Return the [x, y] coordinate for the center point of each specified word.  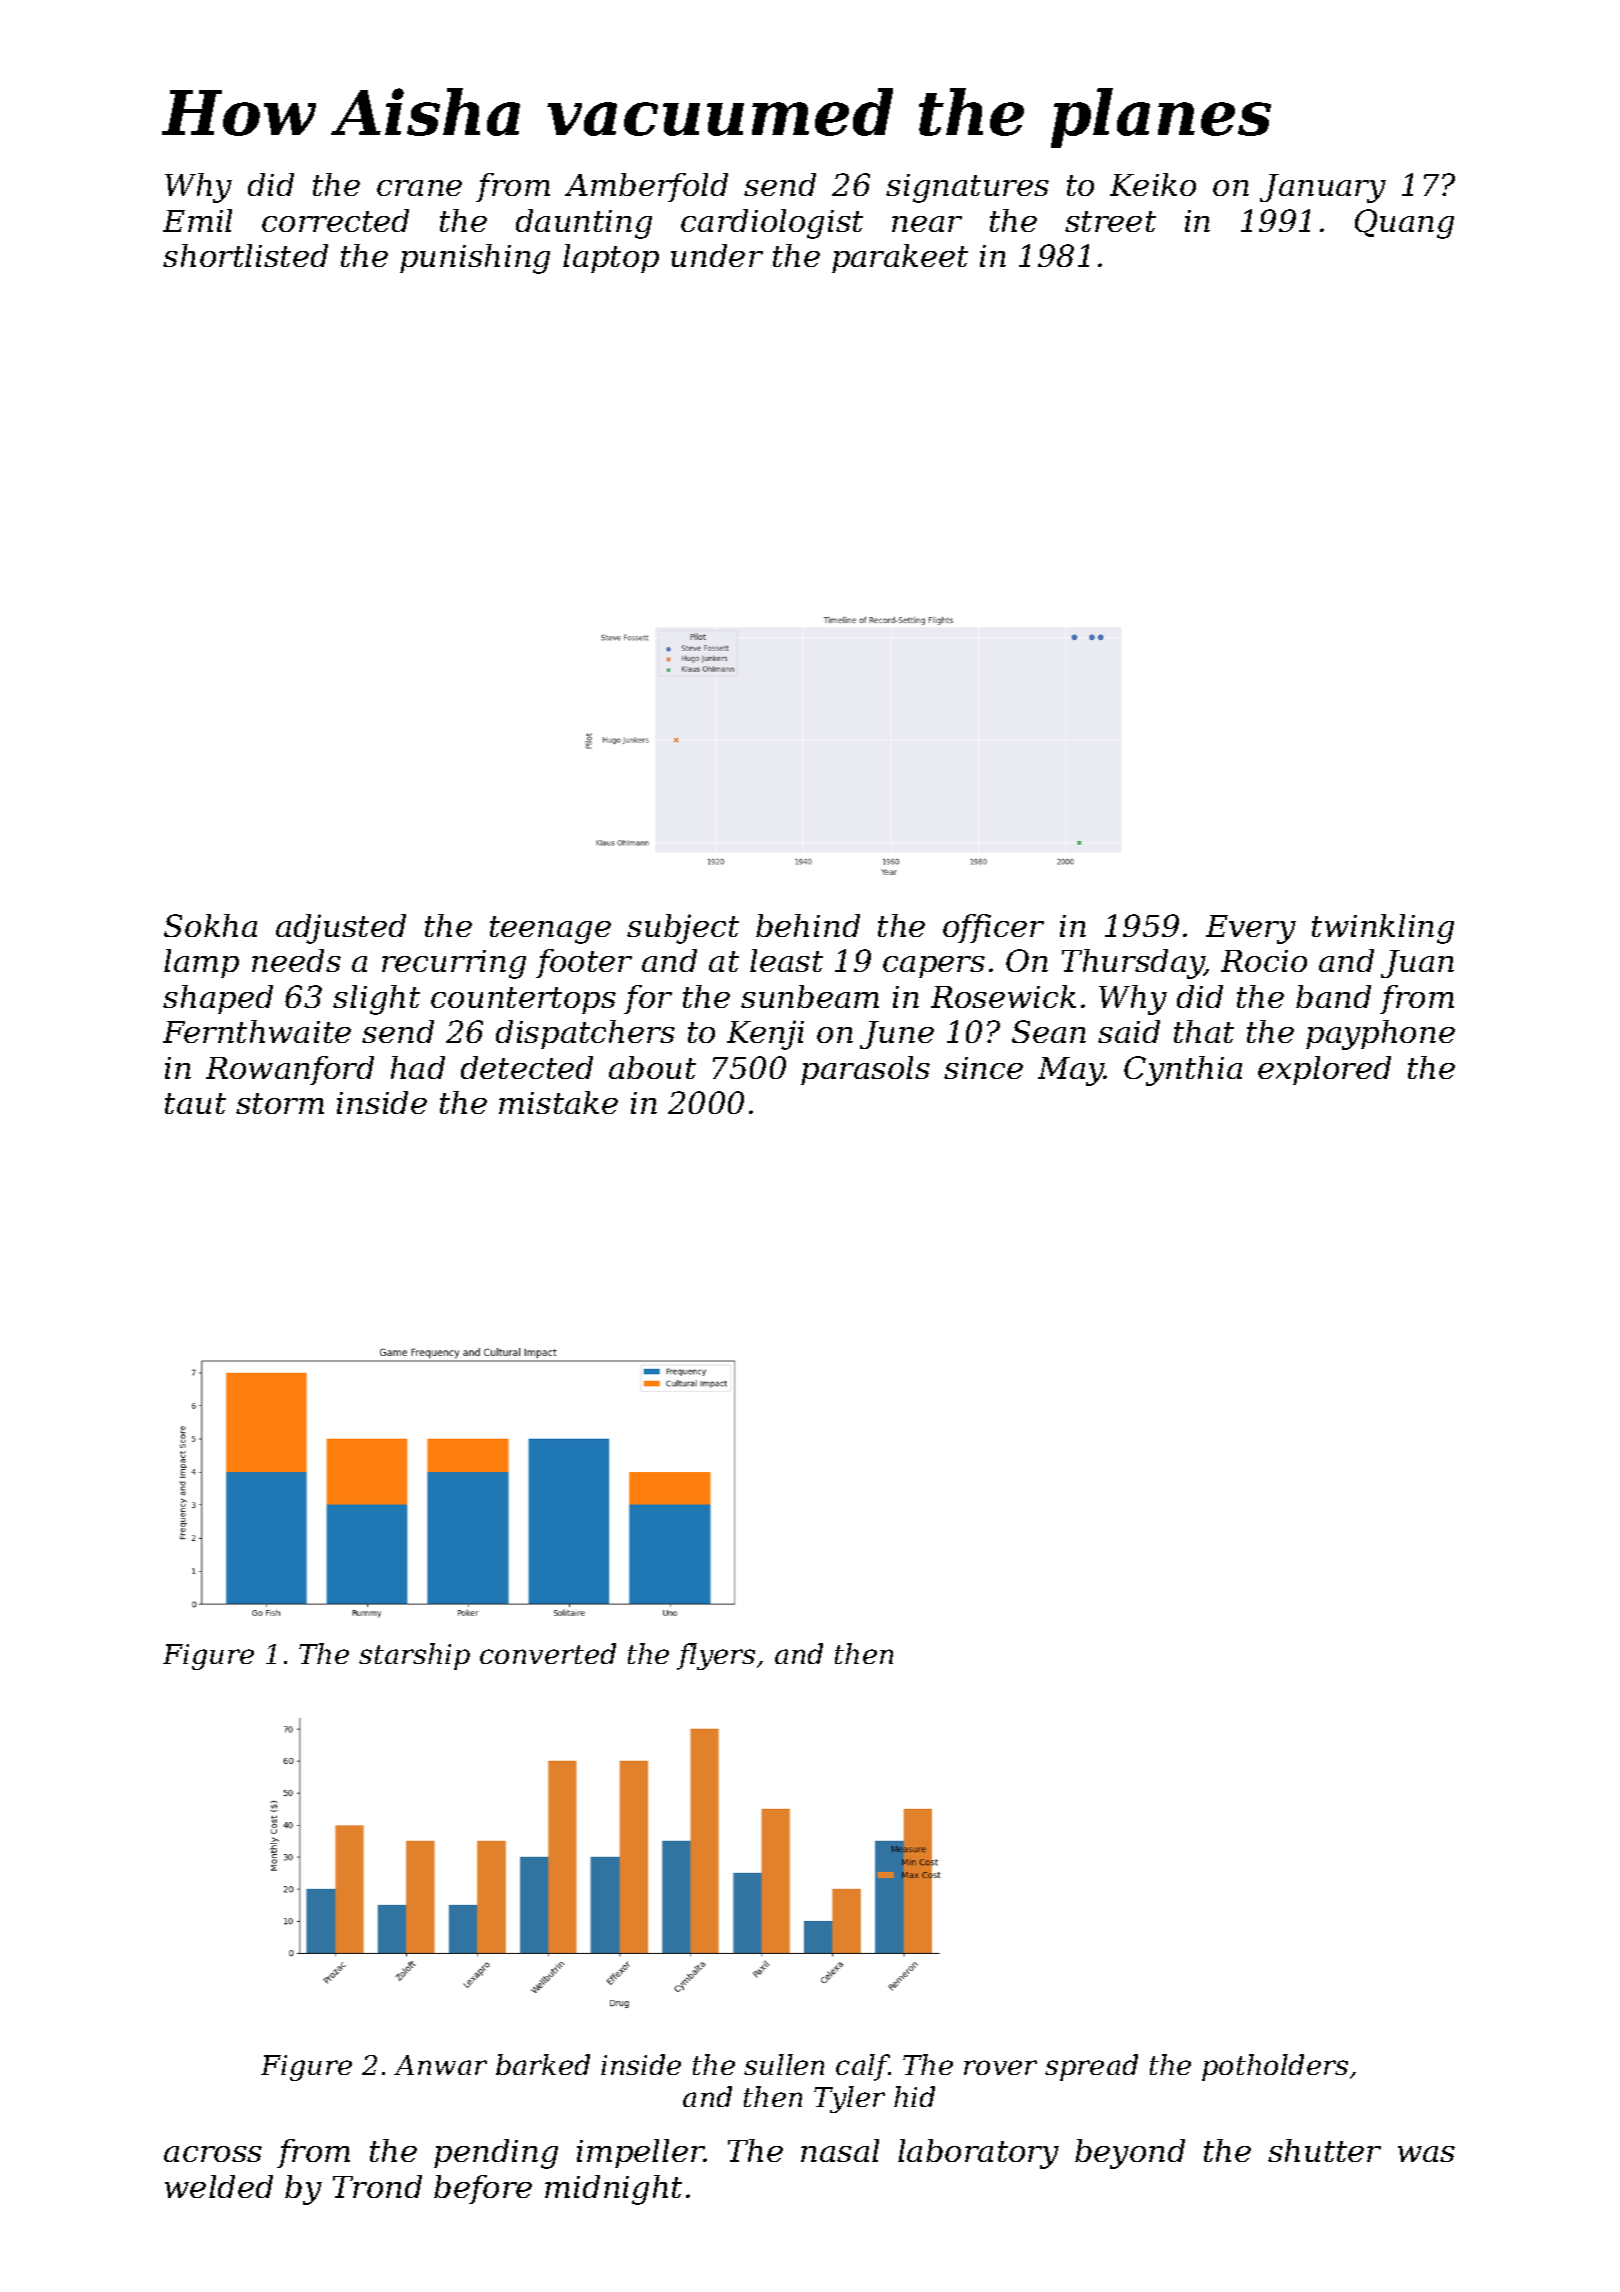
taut [195, 1103]
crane [419, 188]
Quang [1404, 224]
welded [219, 2186]
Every [1251, 929]
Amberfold [646, 187]
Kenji [765, 1035]
